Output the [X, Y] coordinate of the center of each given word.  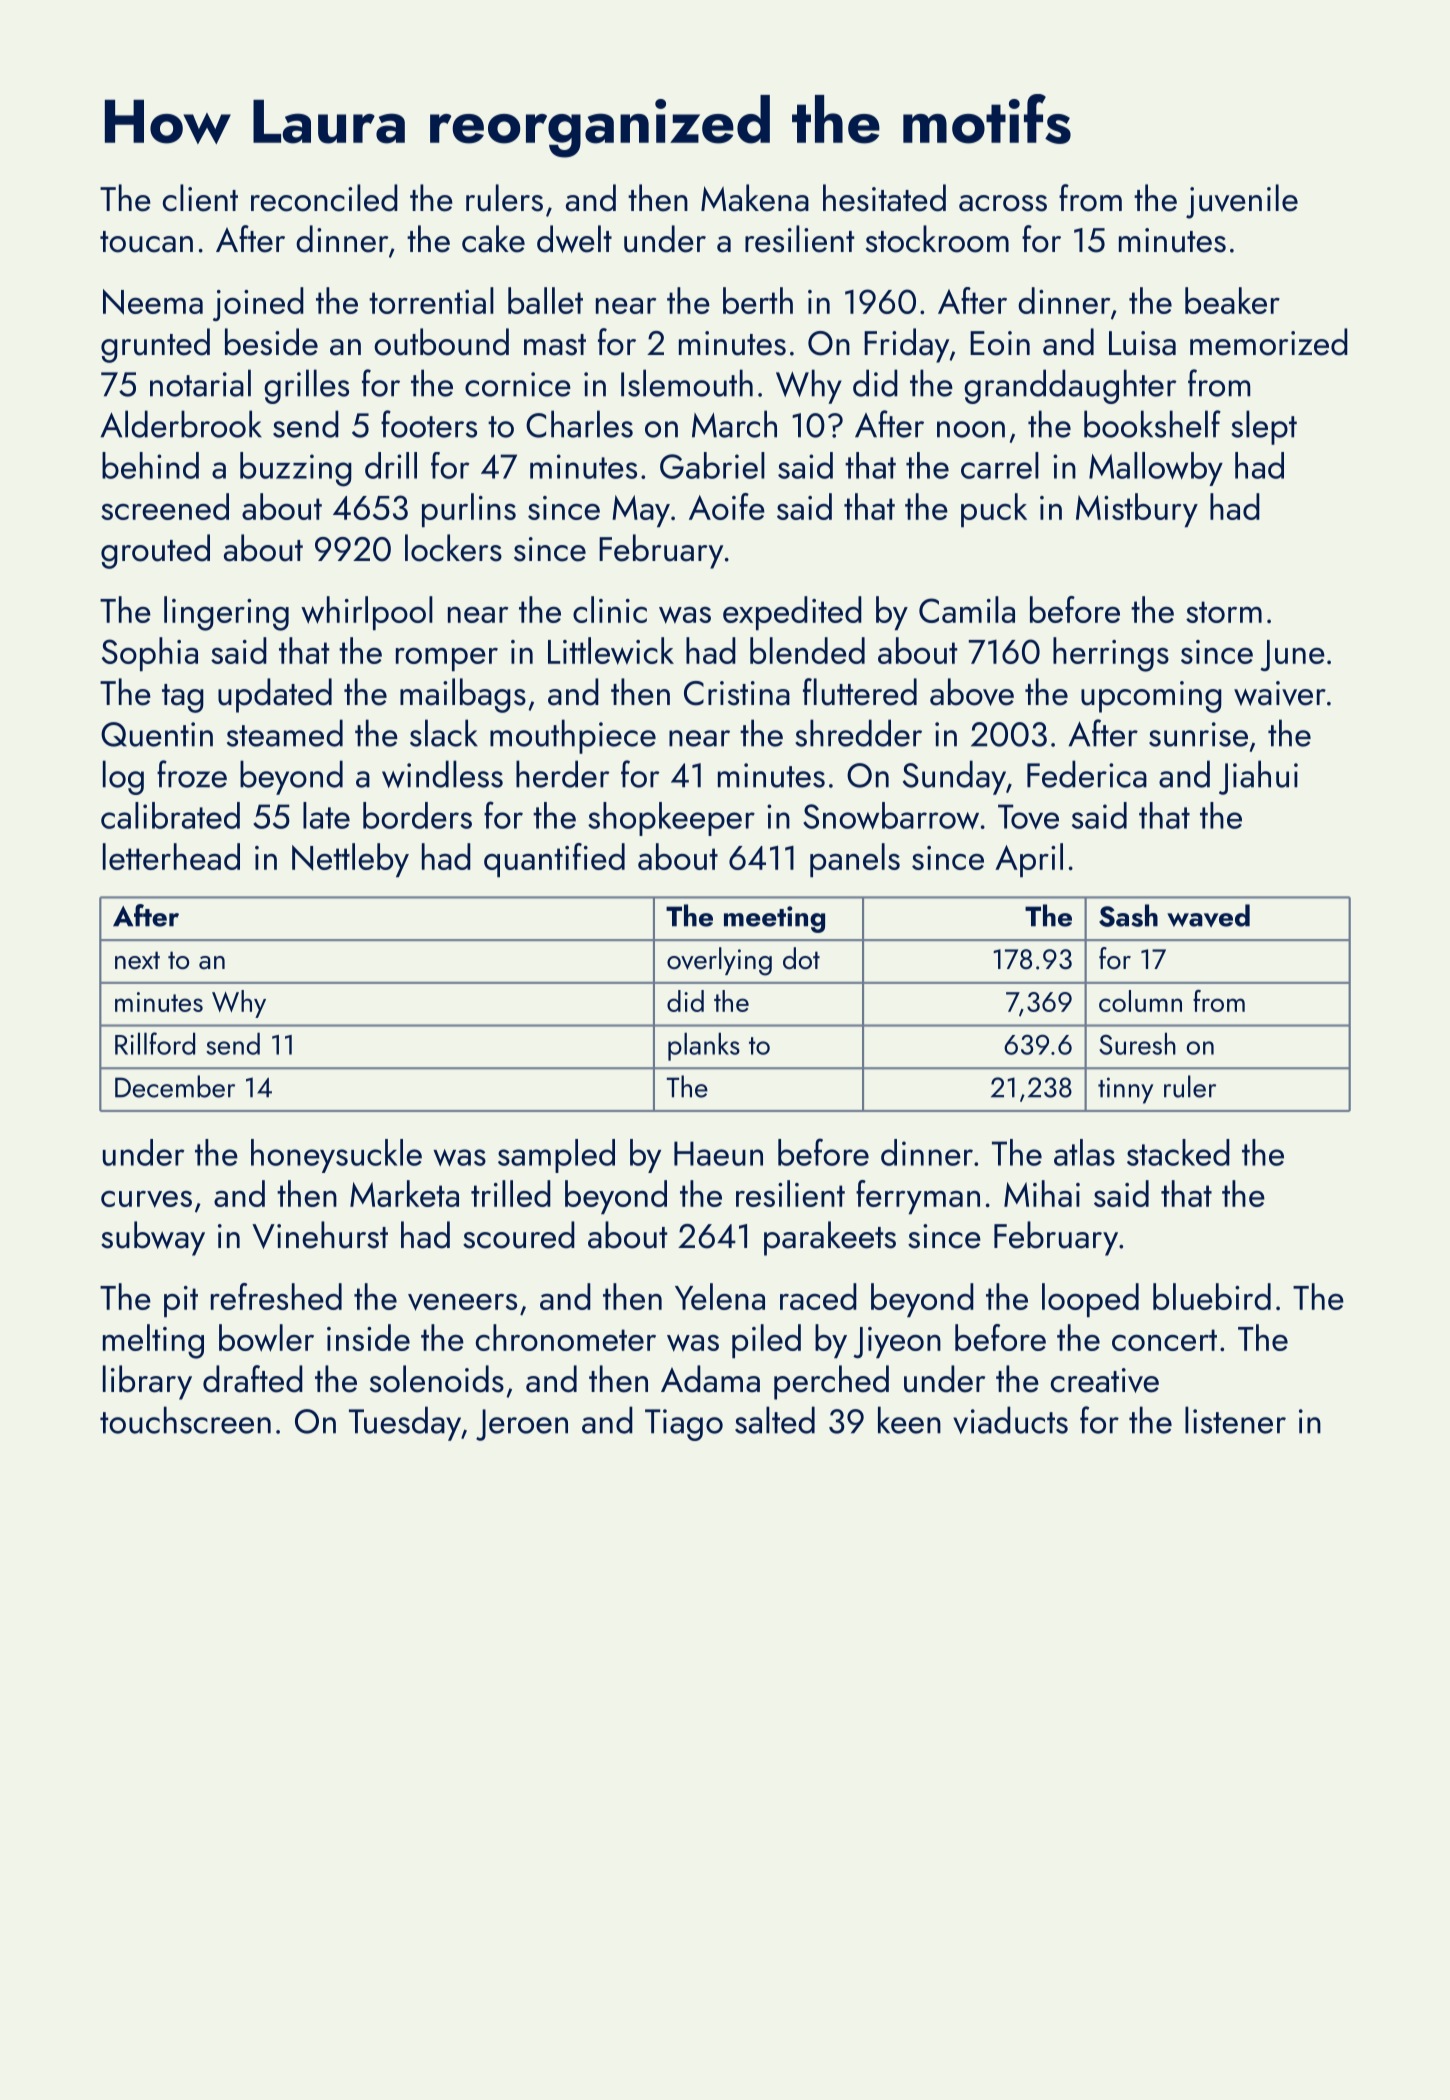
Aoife [727, 506]
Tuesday [405, 1423]
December [175, 1086]
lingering [226, 613]
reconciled [324, 198]
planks [704, 1047]
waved [1208, 915]
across [1003, 203]
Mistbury [1137, 510]
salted [775, 1420]
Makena [755, 198]
